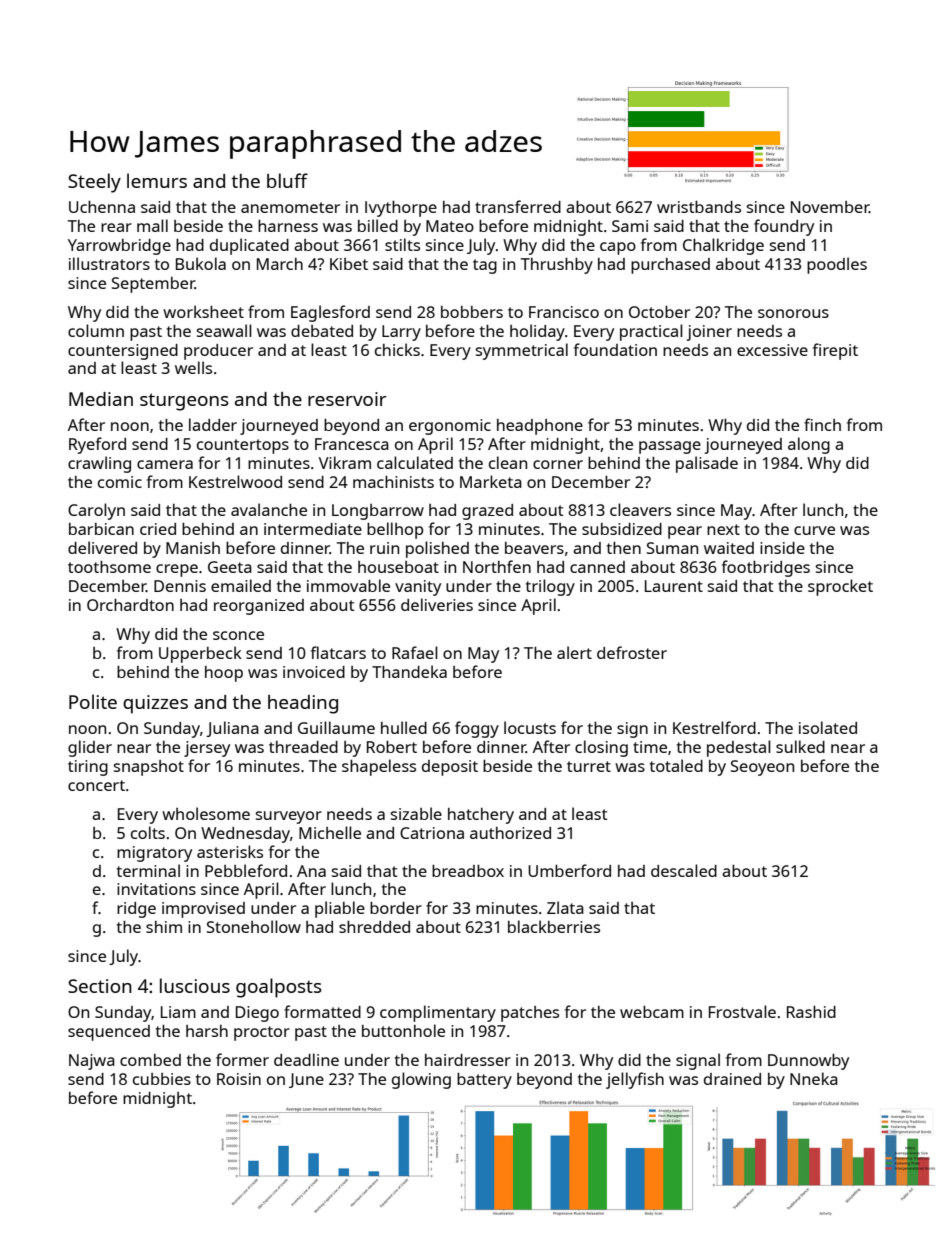  I want to click on curve, so click(814, 530).
